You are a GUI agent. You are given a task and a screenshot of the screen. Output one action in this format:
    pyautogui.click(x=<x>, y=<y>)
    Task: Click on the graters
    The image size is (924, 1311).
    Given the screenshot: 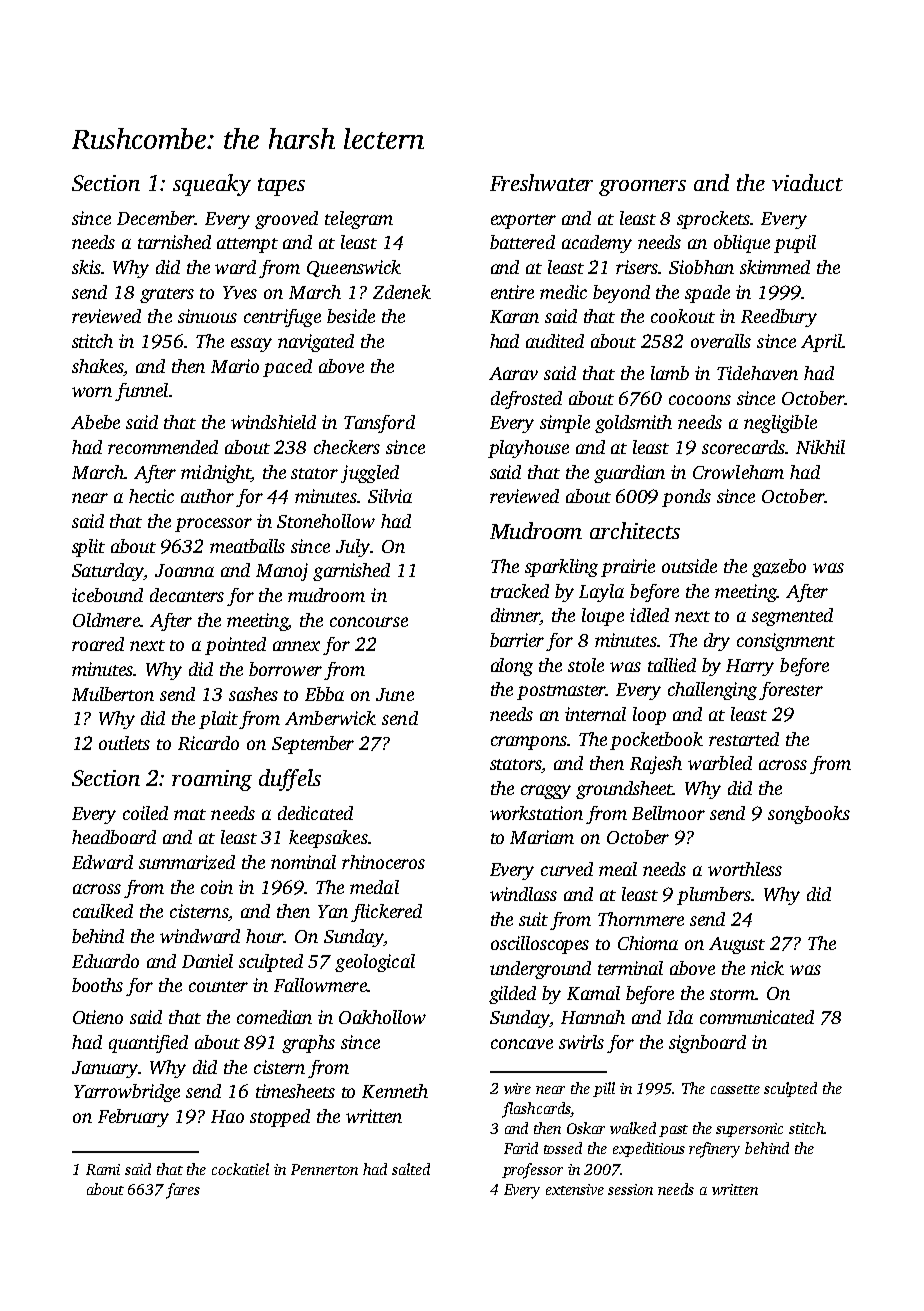 What is the action you would take?
    pyautogui.click(x=167, y=295)
